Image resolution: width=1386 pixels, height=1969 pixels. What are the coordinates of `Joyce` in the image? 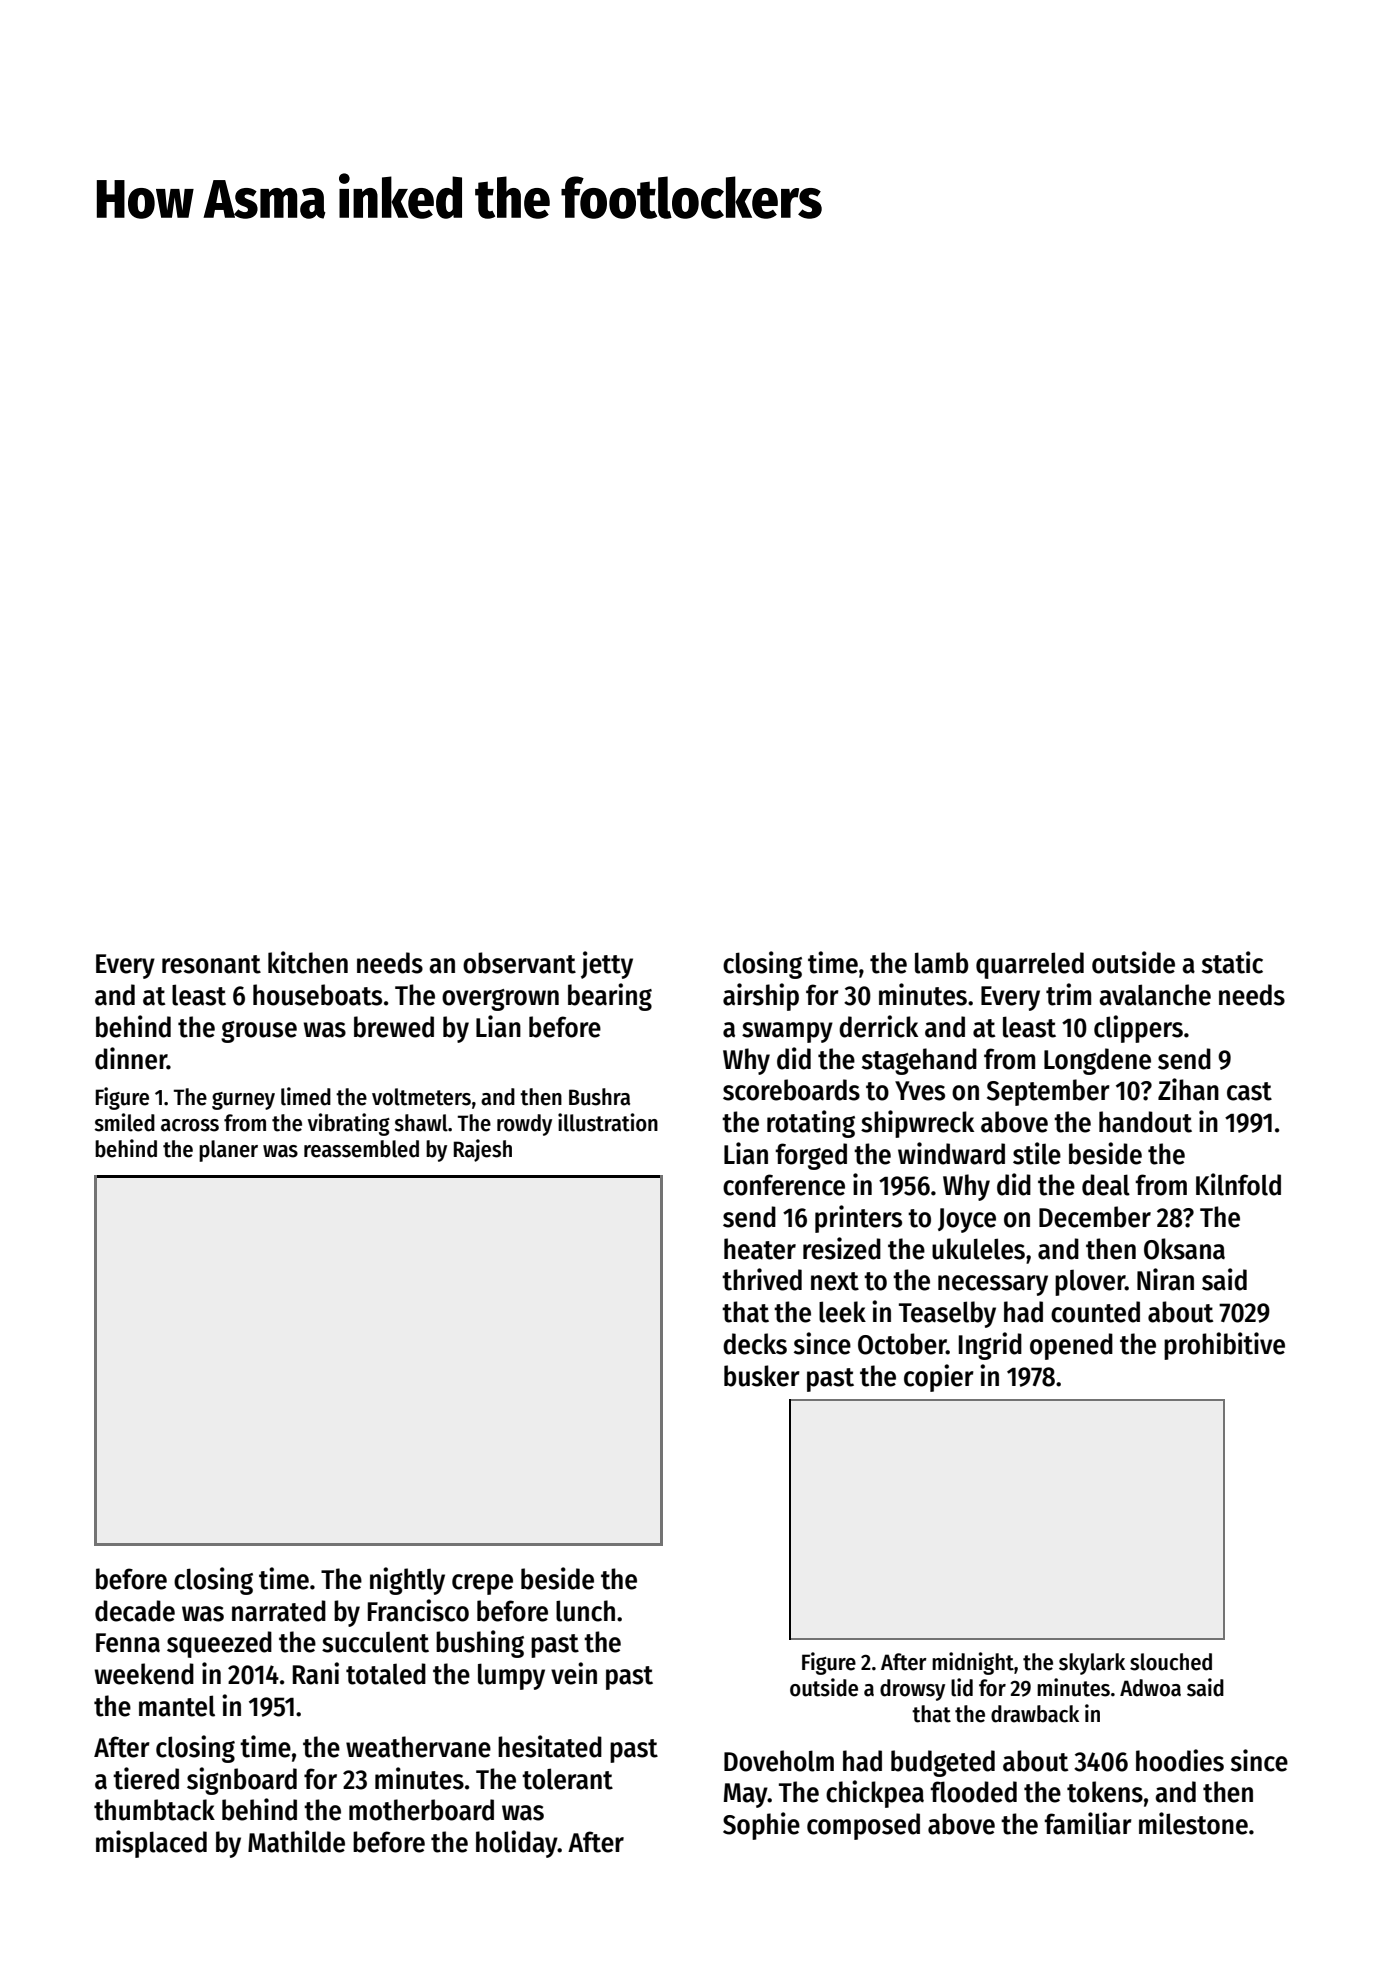 It's located at (967, 1220).
